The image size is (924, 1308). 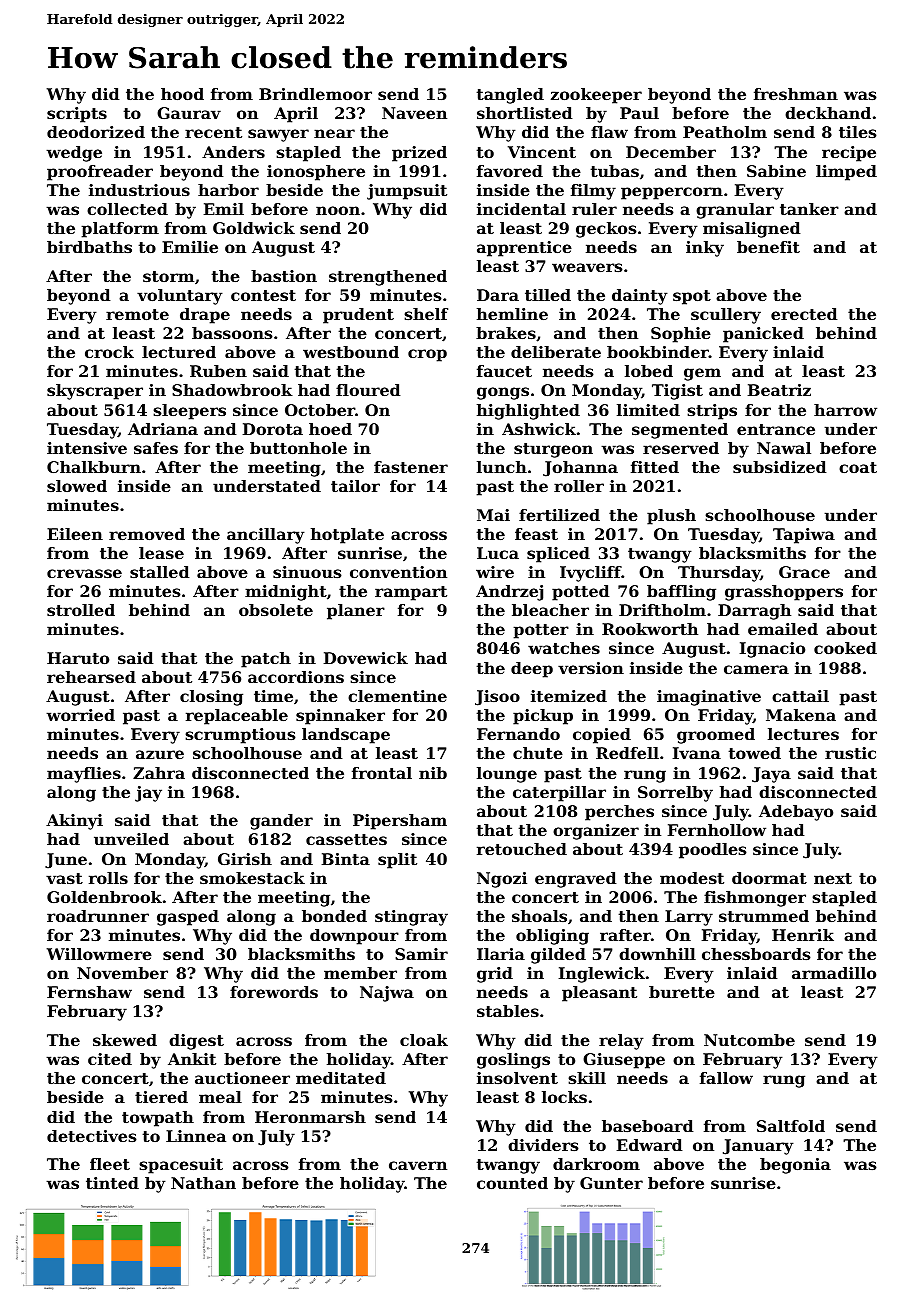 I want to click on cited, so click(x=110, y=1059).
